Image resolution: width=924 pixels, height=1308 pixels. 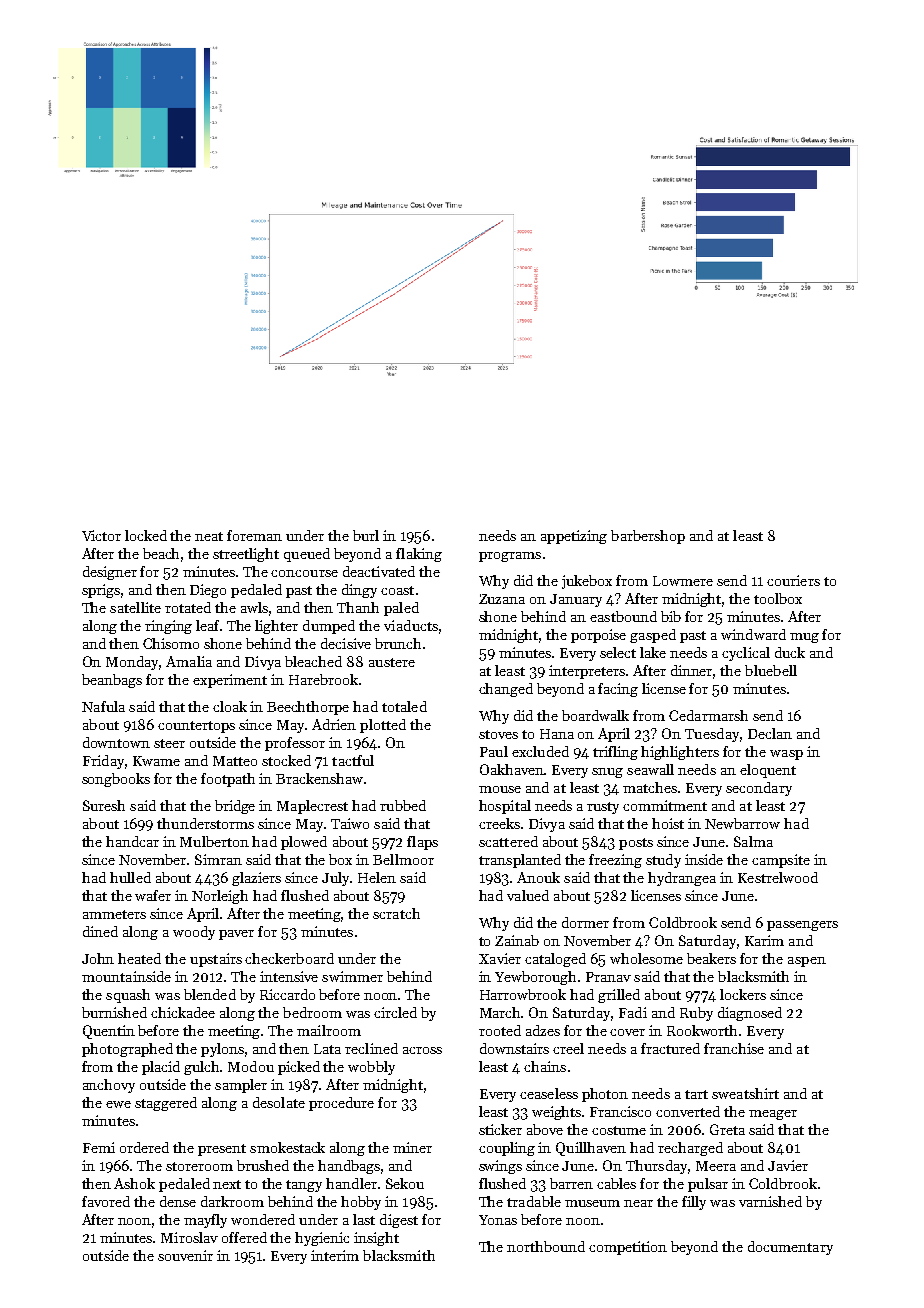 I want to click on wasp, so click(x=786, y=755).
